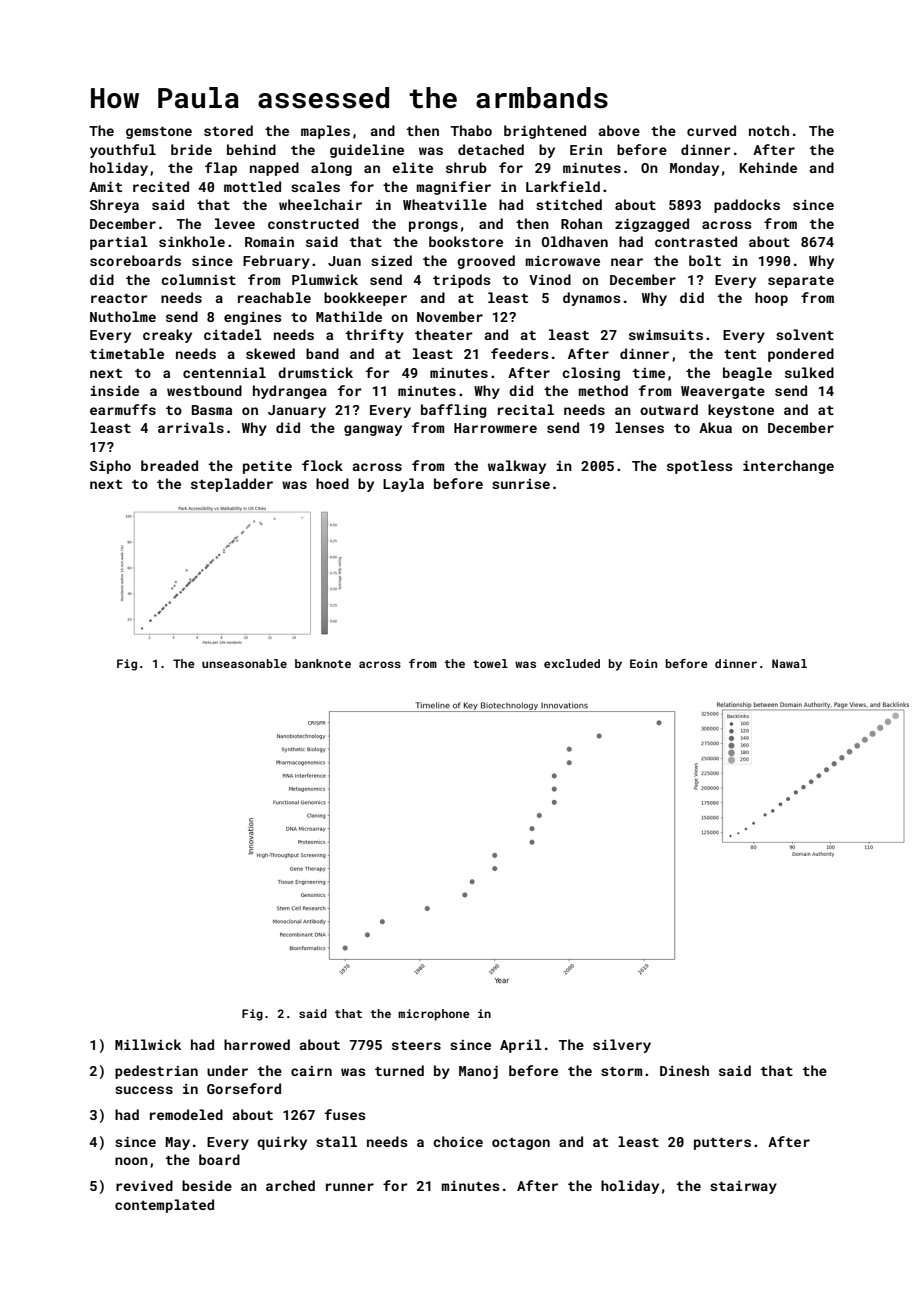 The image size is (924, 1308). I want to click on notch, so click(769, 130).
